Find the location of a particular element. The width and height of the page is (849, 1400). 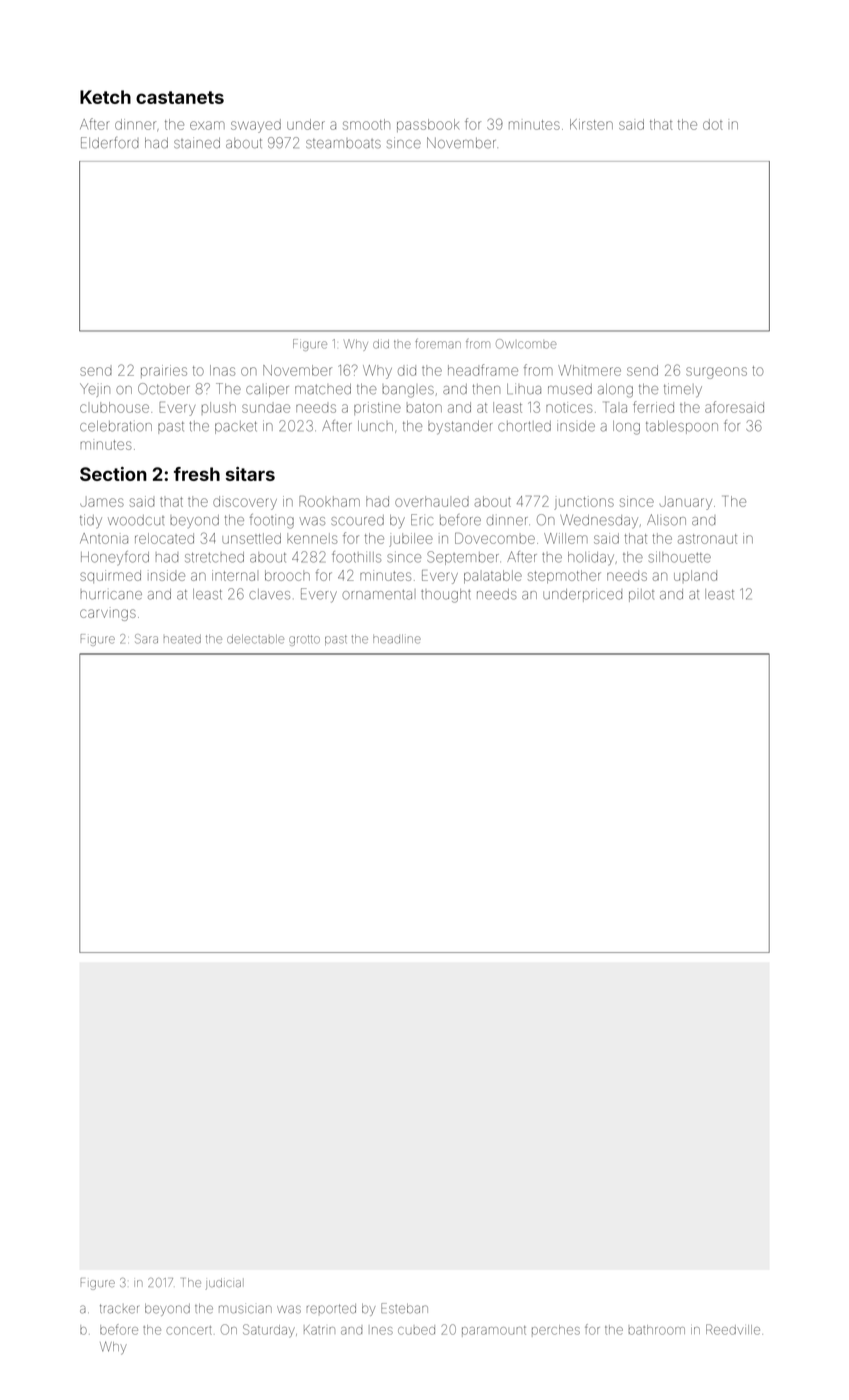

Ketch is located at coordinates (105, 97).
